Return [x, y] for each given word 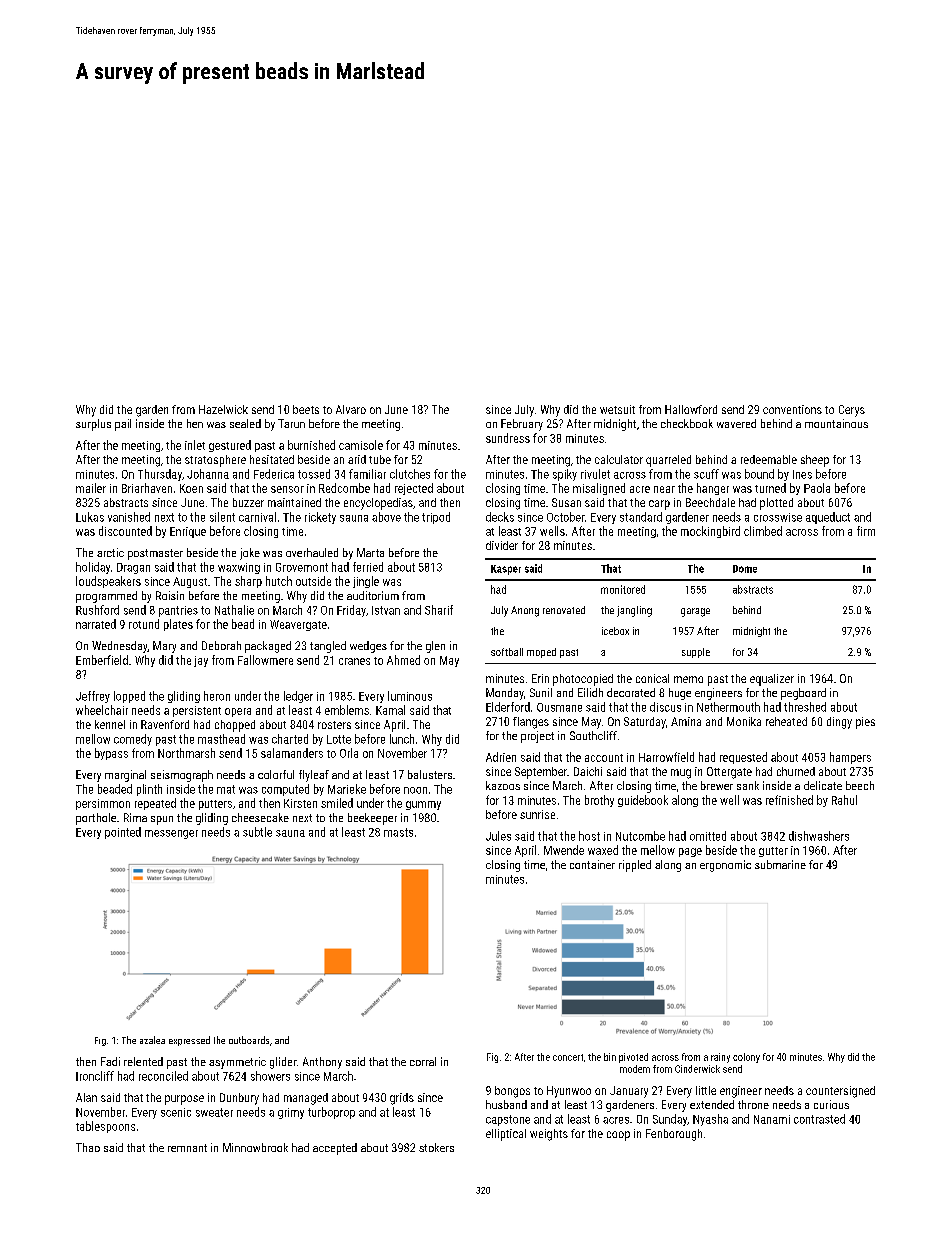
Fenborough [674, 1135]
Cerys [852, 411]
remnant [187, 1148]
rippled [635, 866]
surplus [93, 425]
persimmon [103, 804]
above [386, 517]
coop [618, 1136]
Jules [498, 836]
